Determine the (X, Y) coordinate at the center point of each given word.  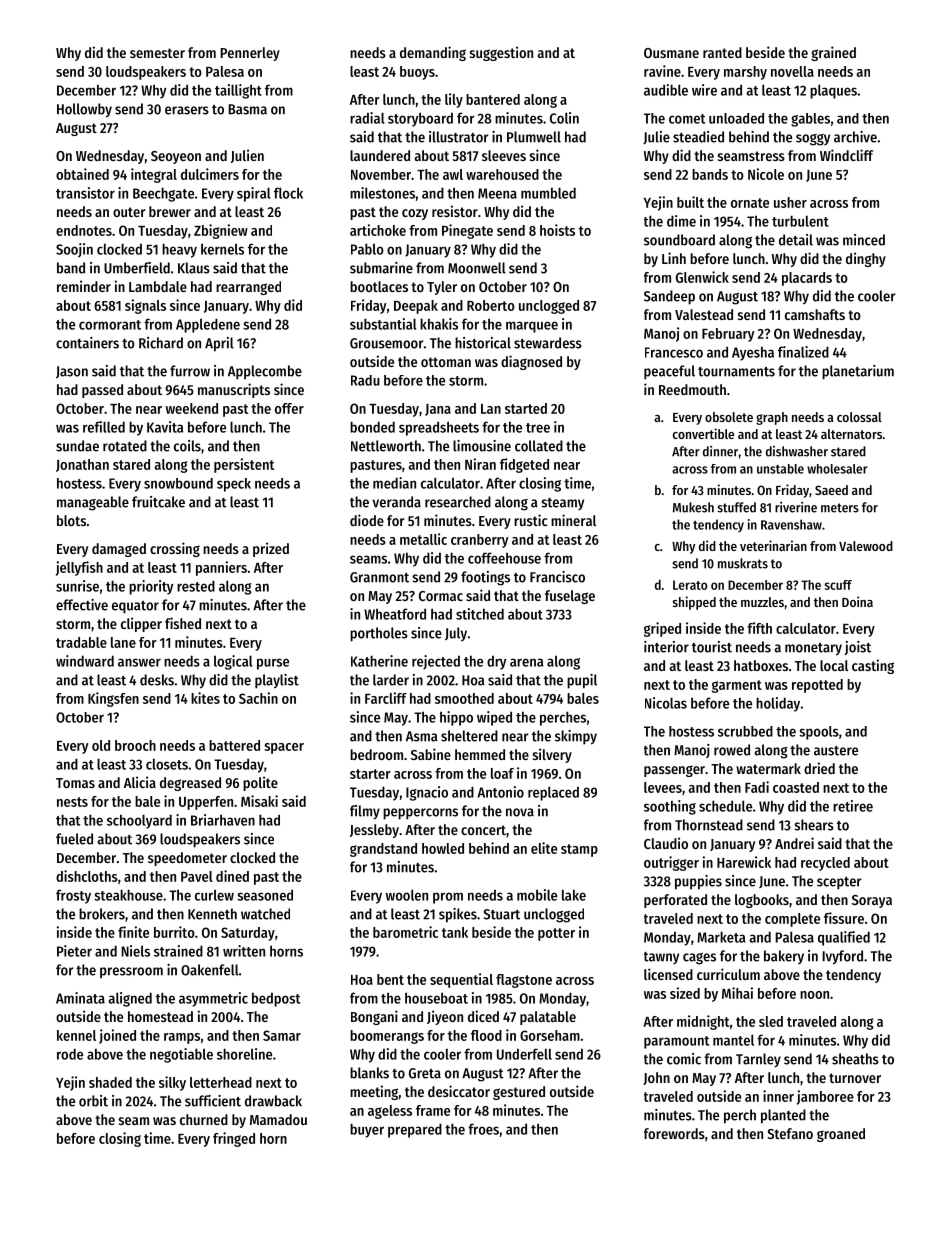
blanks (369, 1073)
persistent (244, 465)
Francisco (557, 577)
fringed (234, 1139)
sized (685, 993)
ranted (722, 52)
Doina (857, 601)
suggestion (501, 53)
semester (157, 53)
